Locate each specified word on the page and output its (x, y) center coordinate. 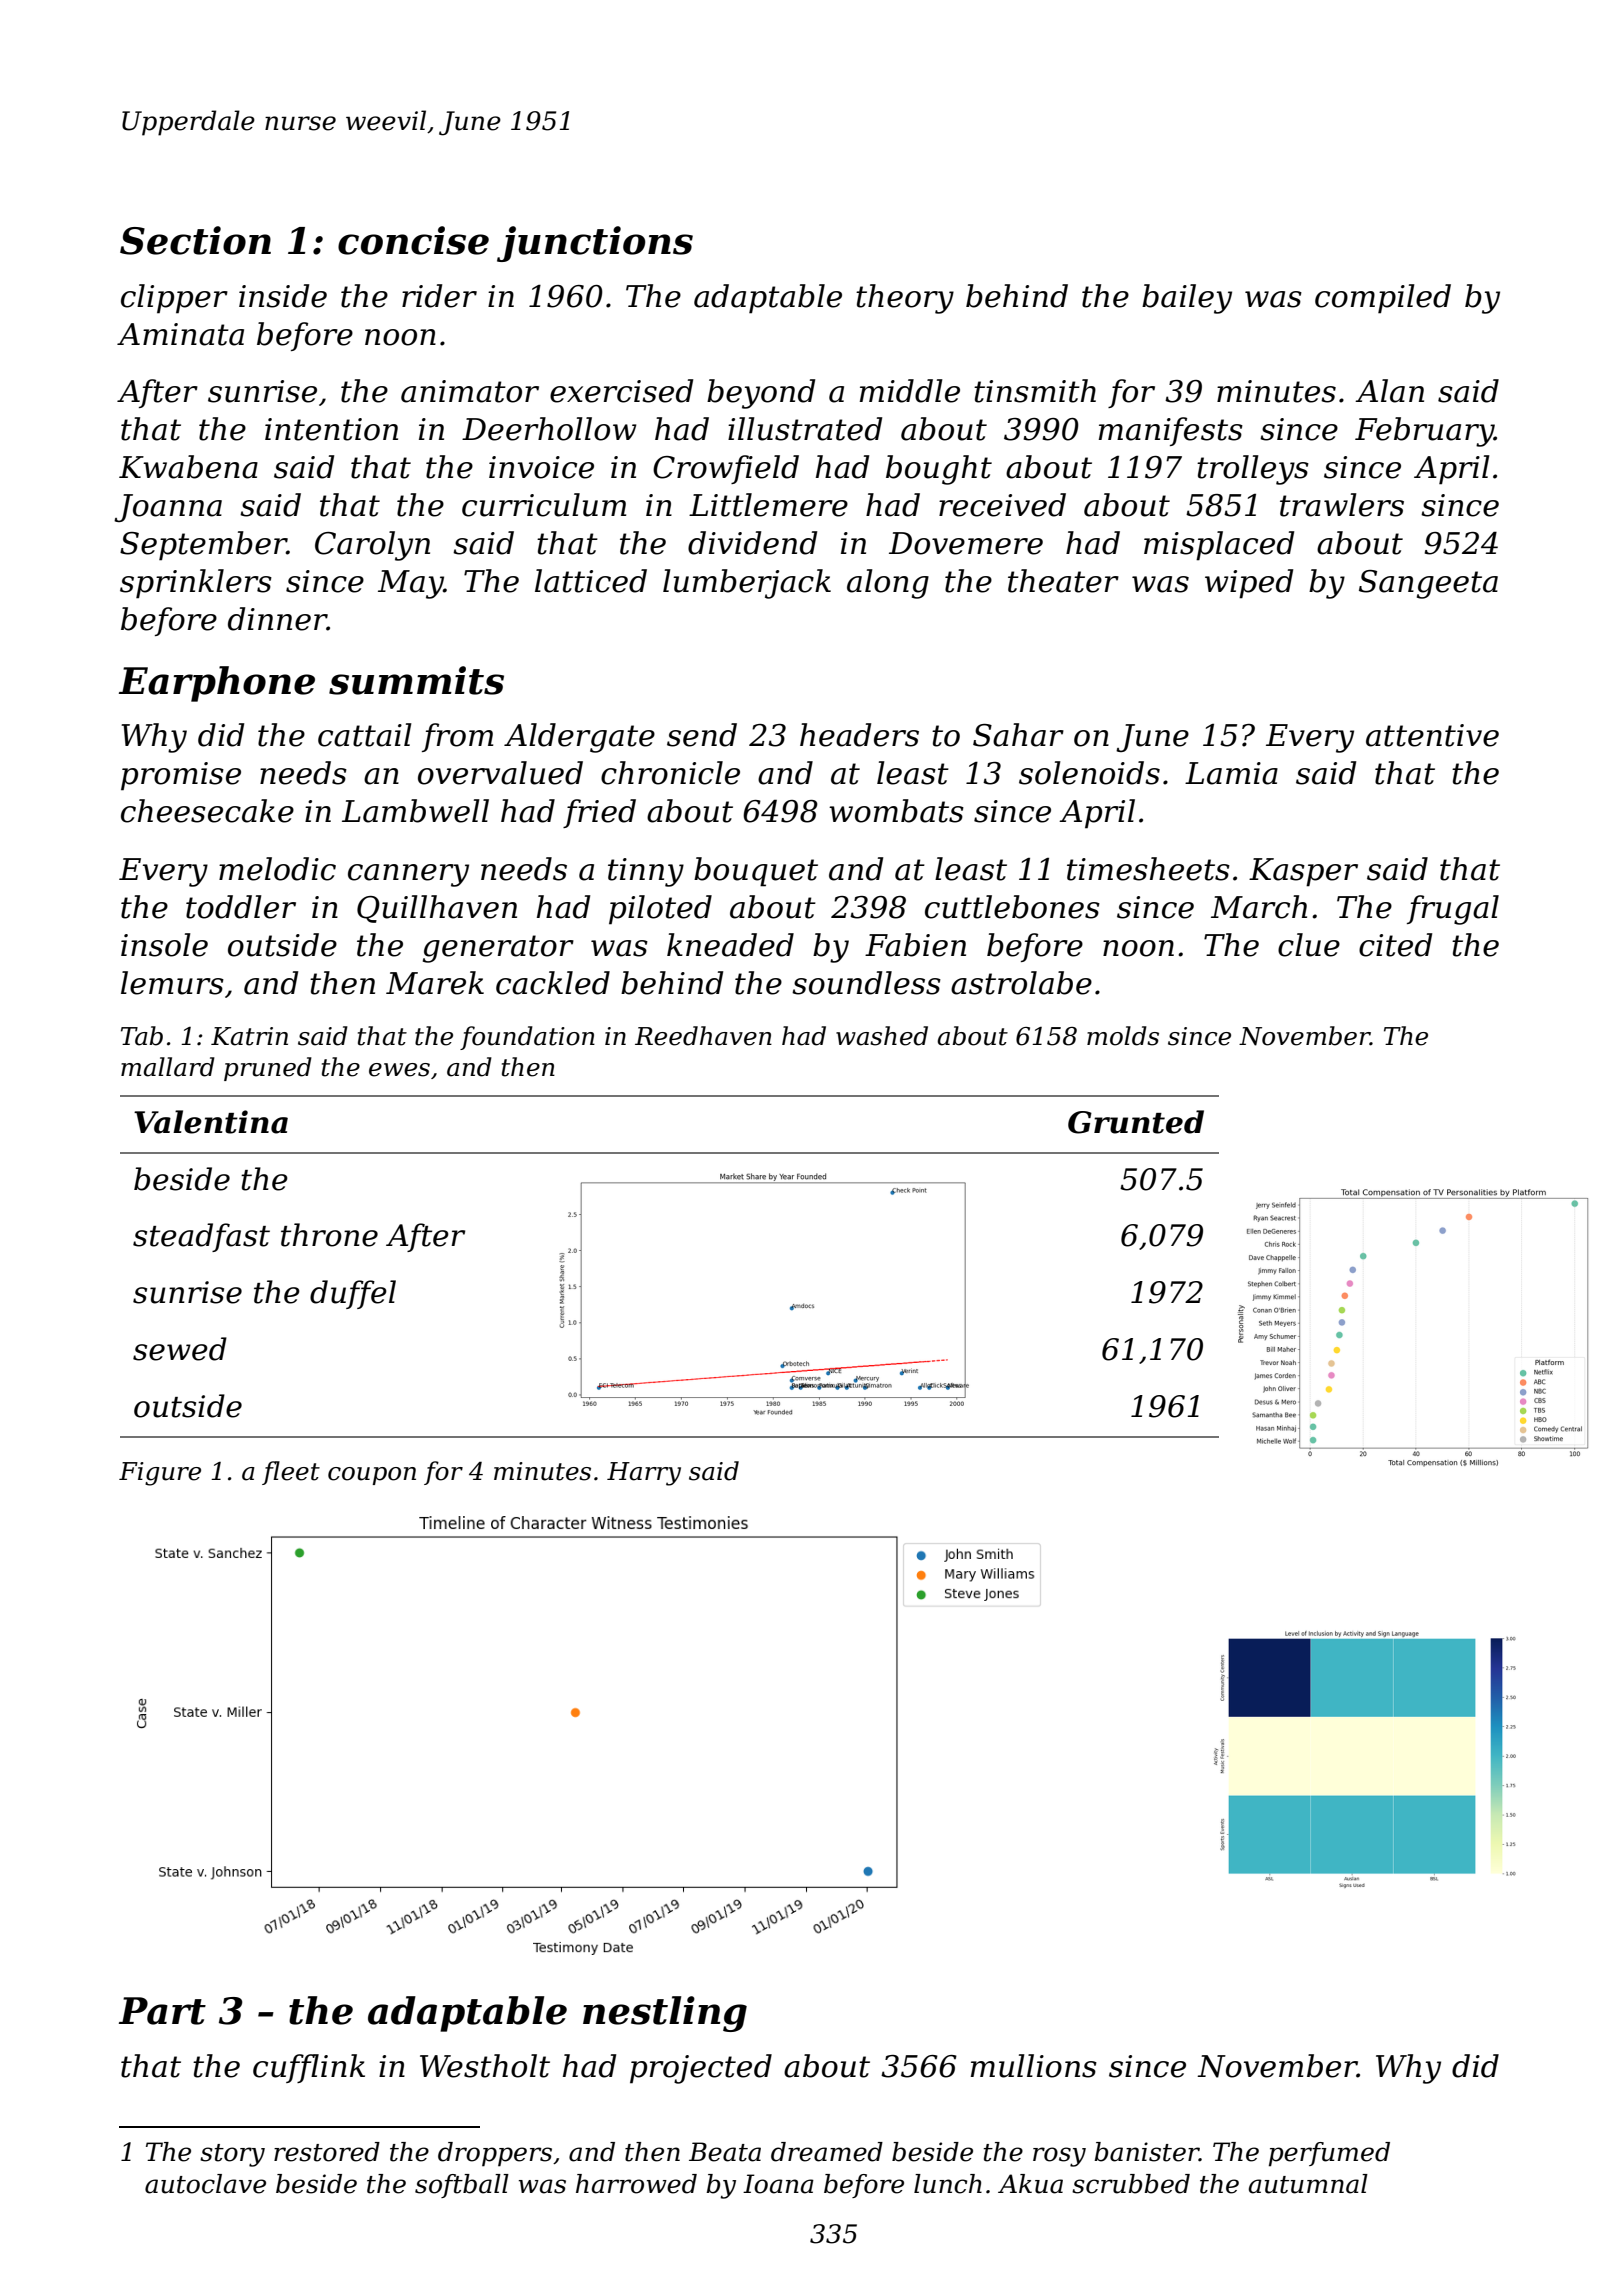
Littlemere (768, 505)
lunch (948, 2184)
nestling (665, 2014)
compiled (1383, 299)
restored (327, 2152)
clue (1309, 945)
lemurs (172, 983)
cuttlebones (1012, 907)
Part (162, 2011)
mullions (1034, 2066)
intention (331, 429)
